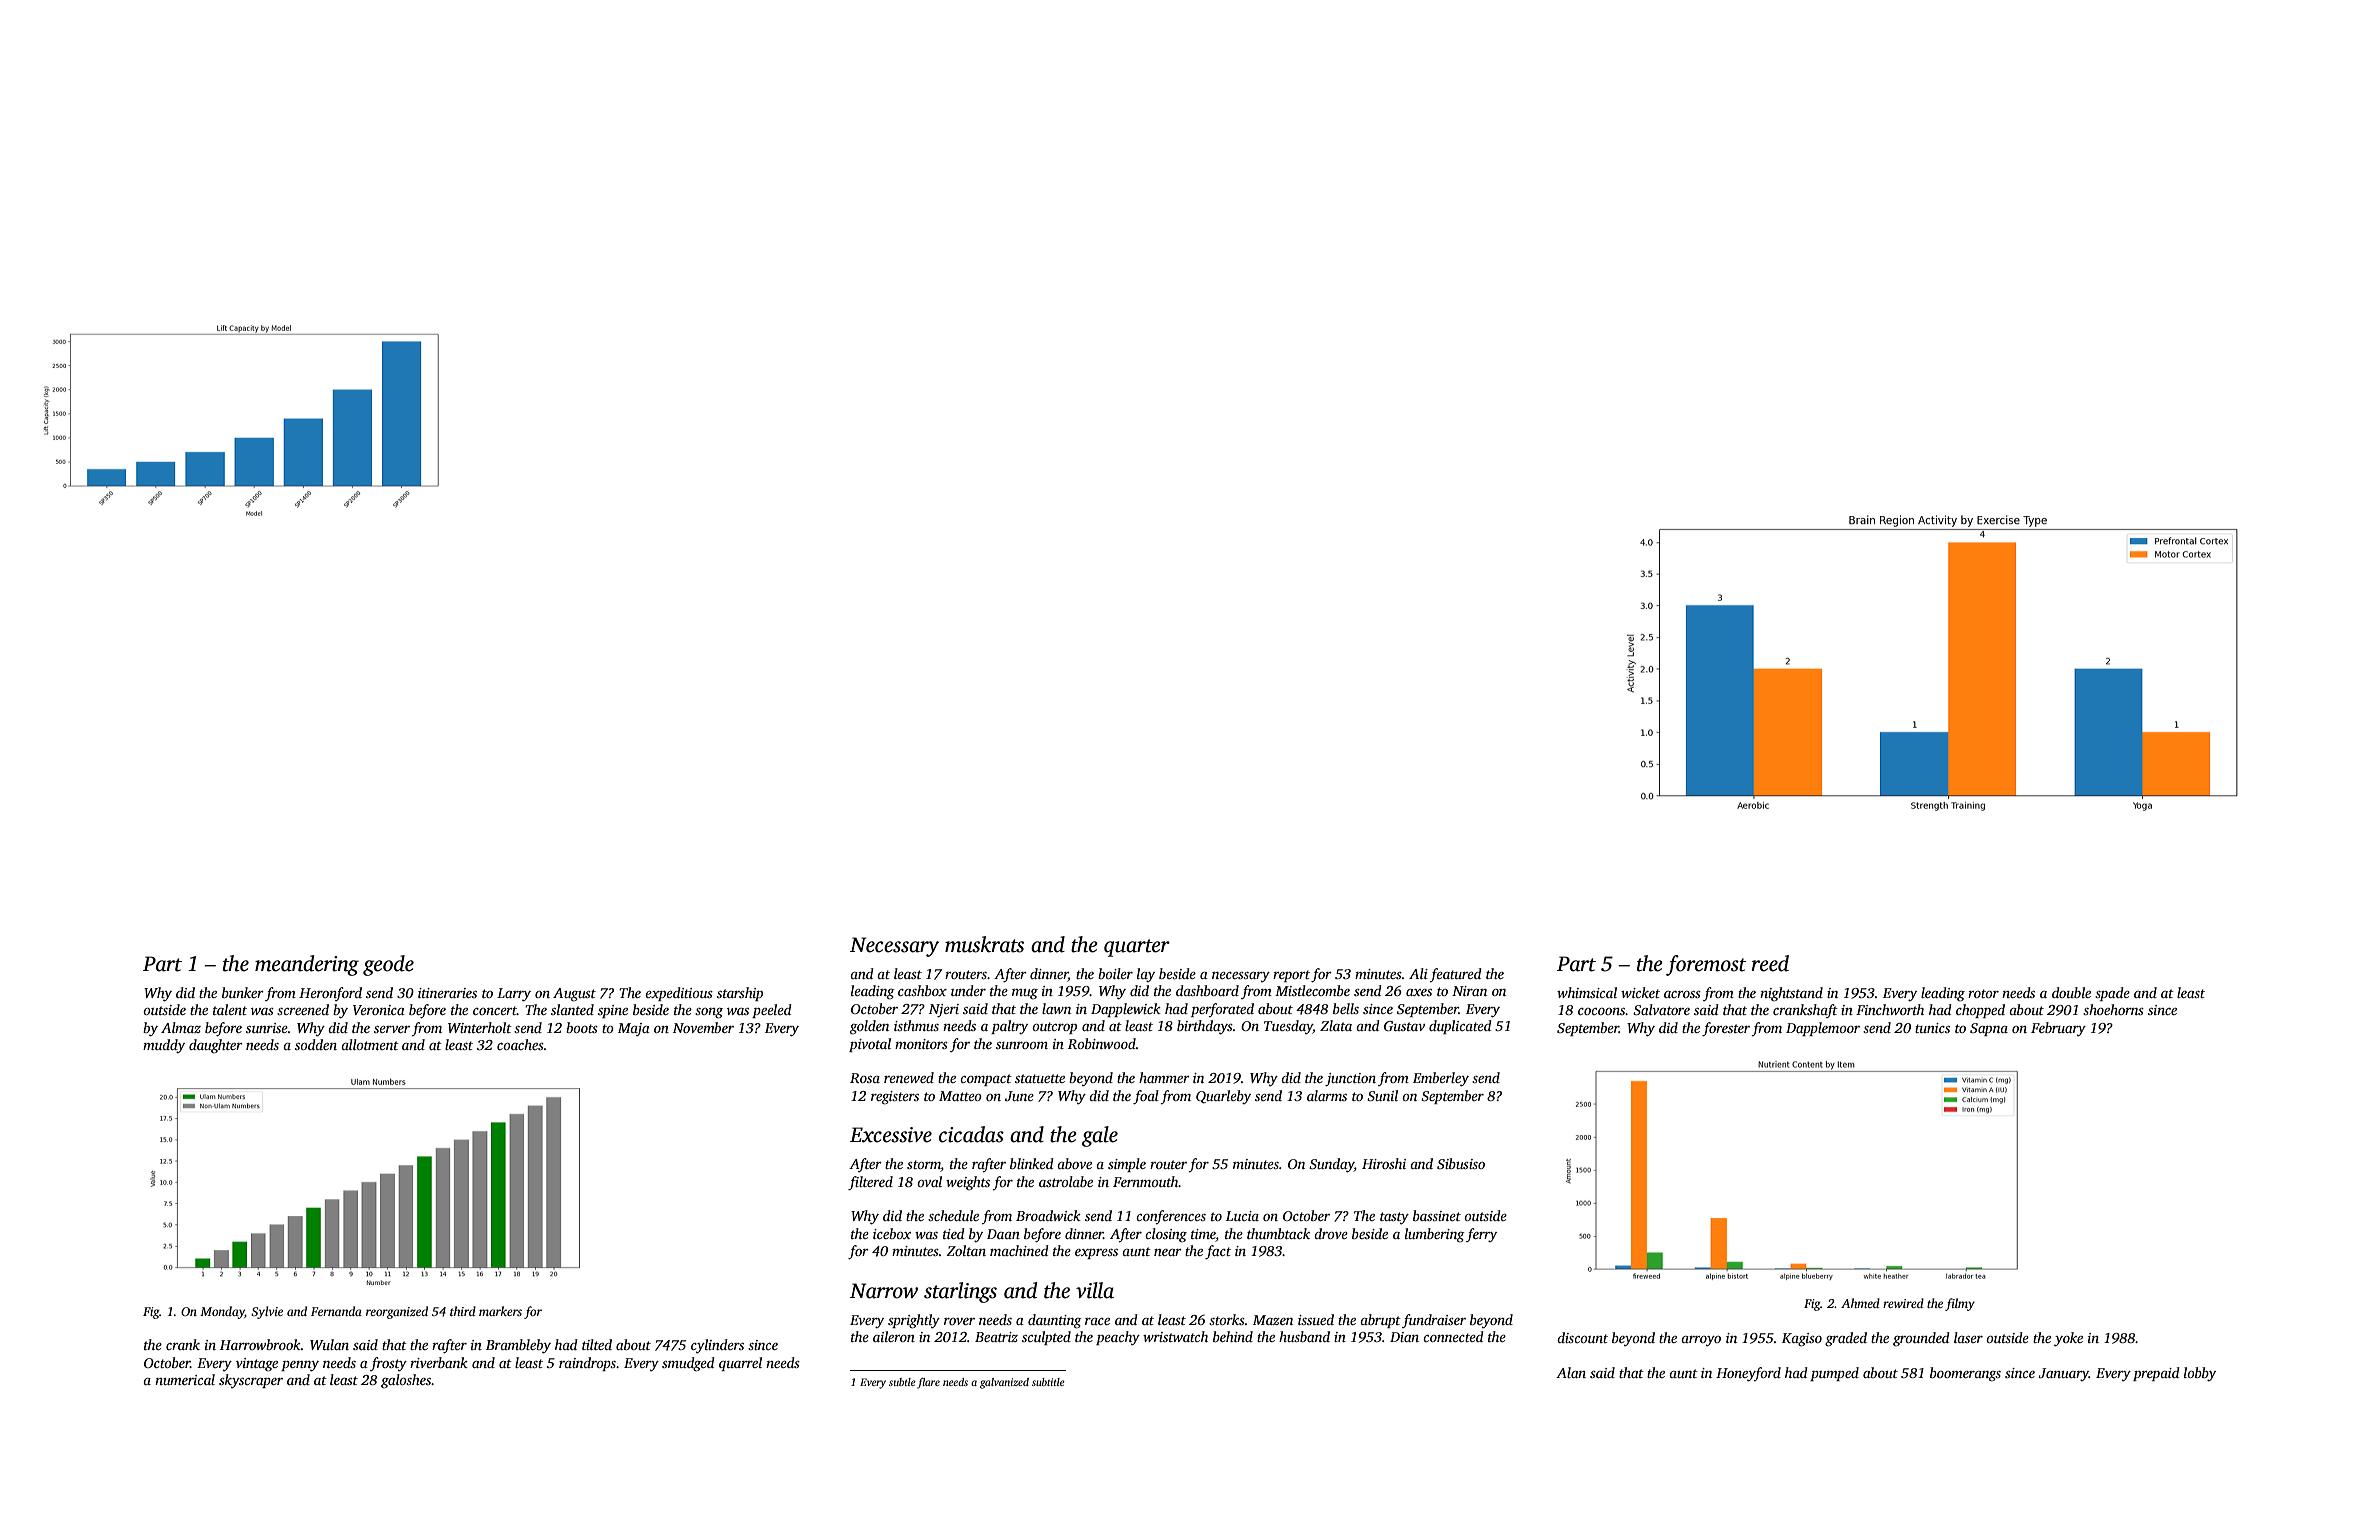 The image size is (2365, 1530). Describe the element at coordinates (1770, 963) in the document. I see `reed` at that location.
